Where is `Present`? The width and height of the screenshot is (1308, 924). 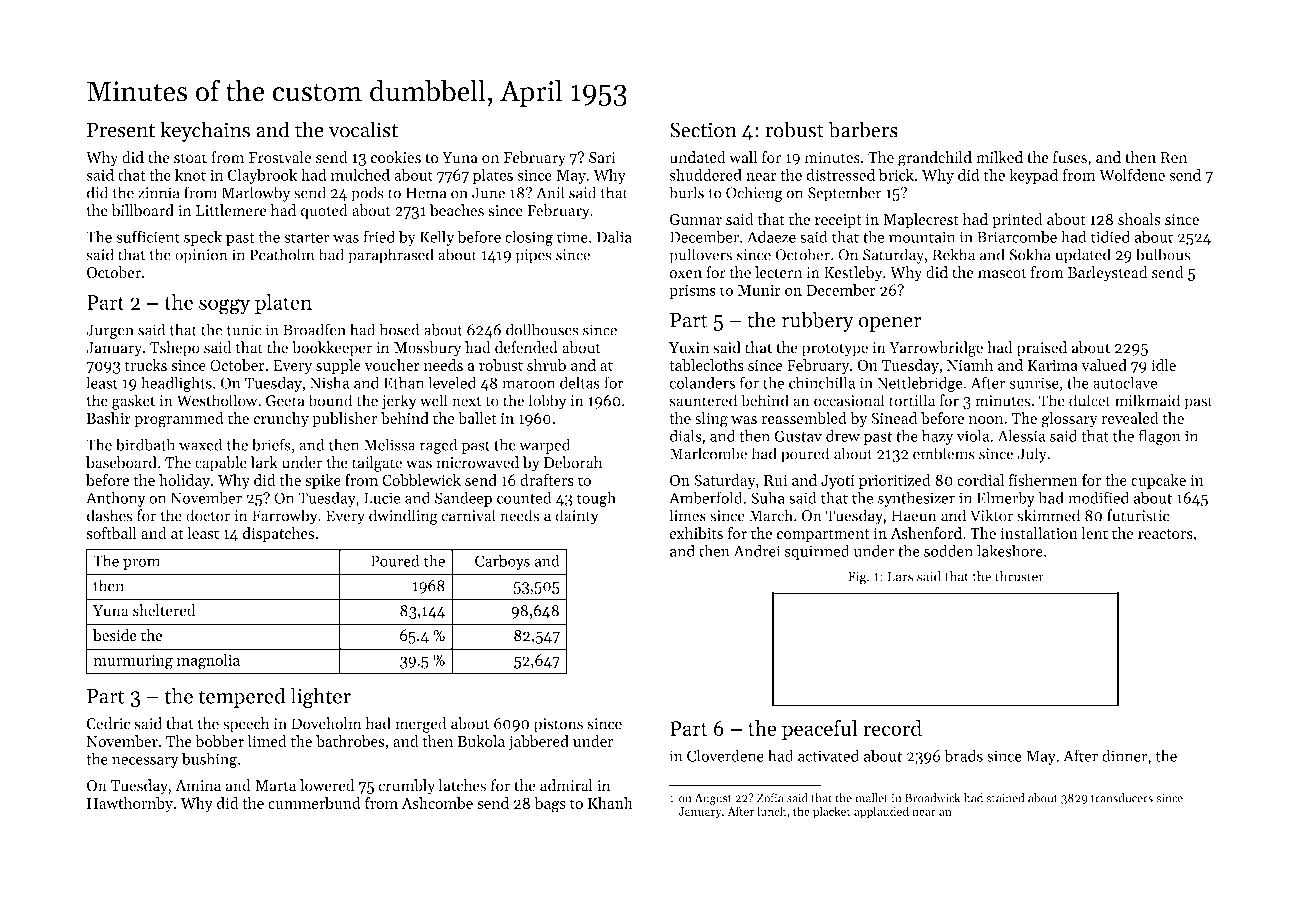
Present is located at coordinates (121, 130).
